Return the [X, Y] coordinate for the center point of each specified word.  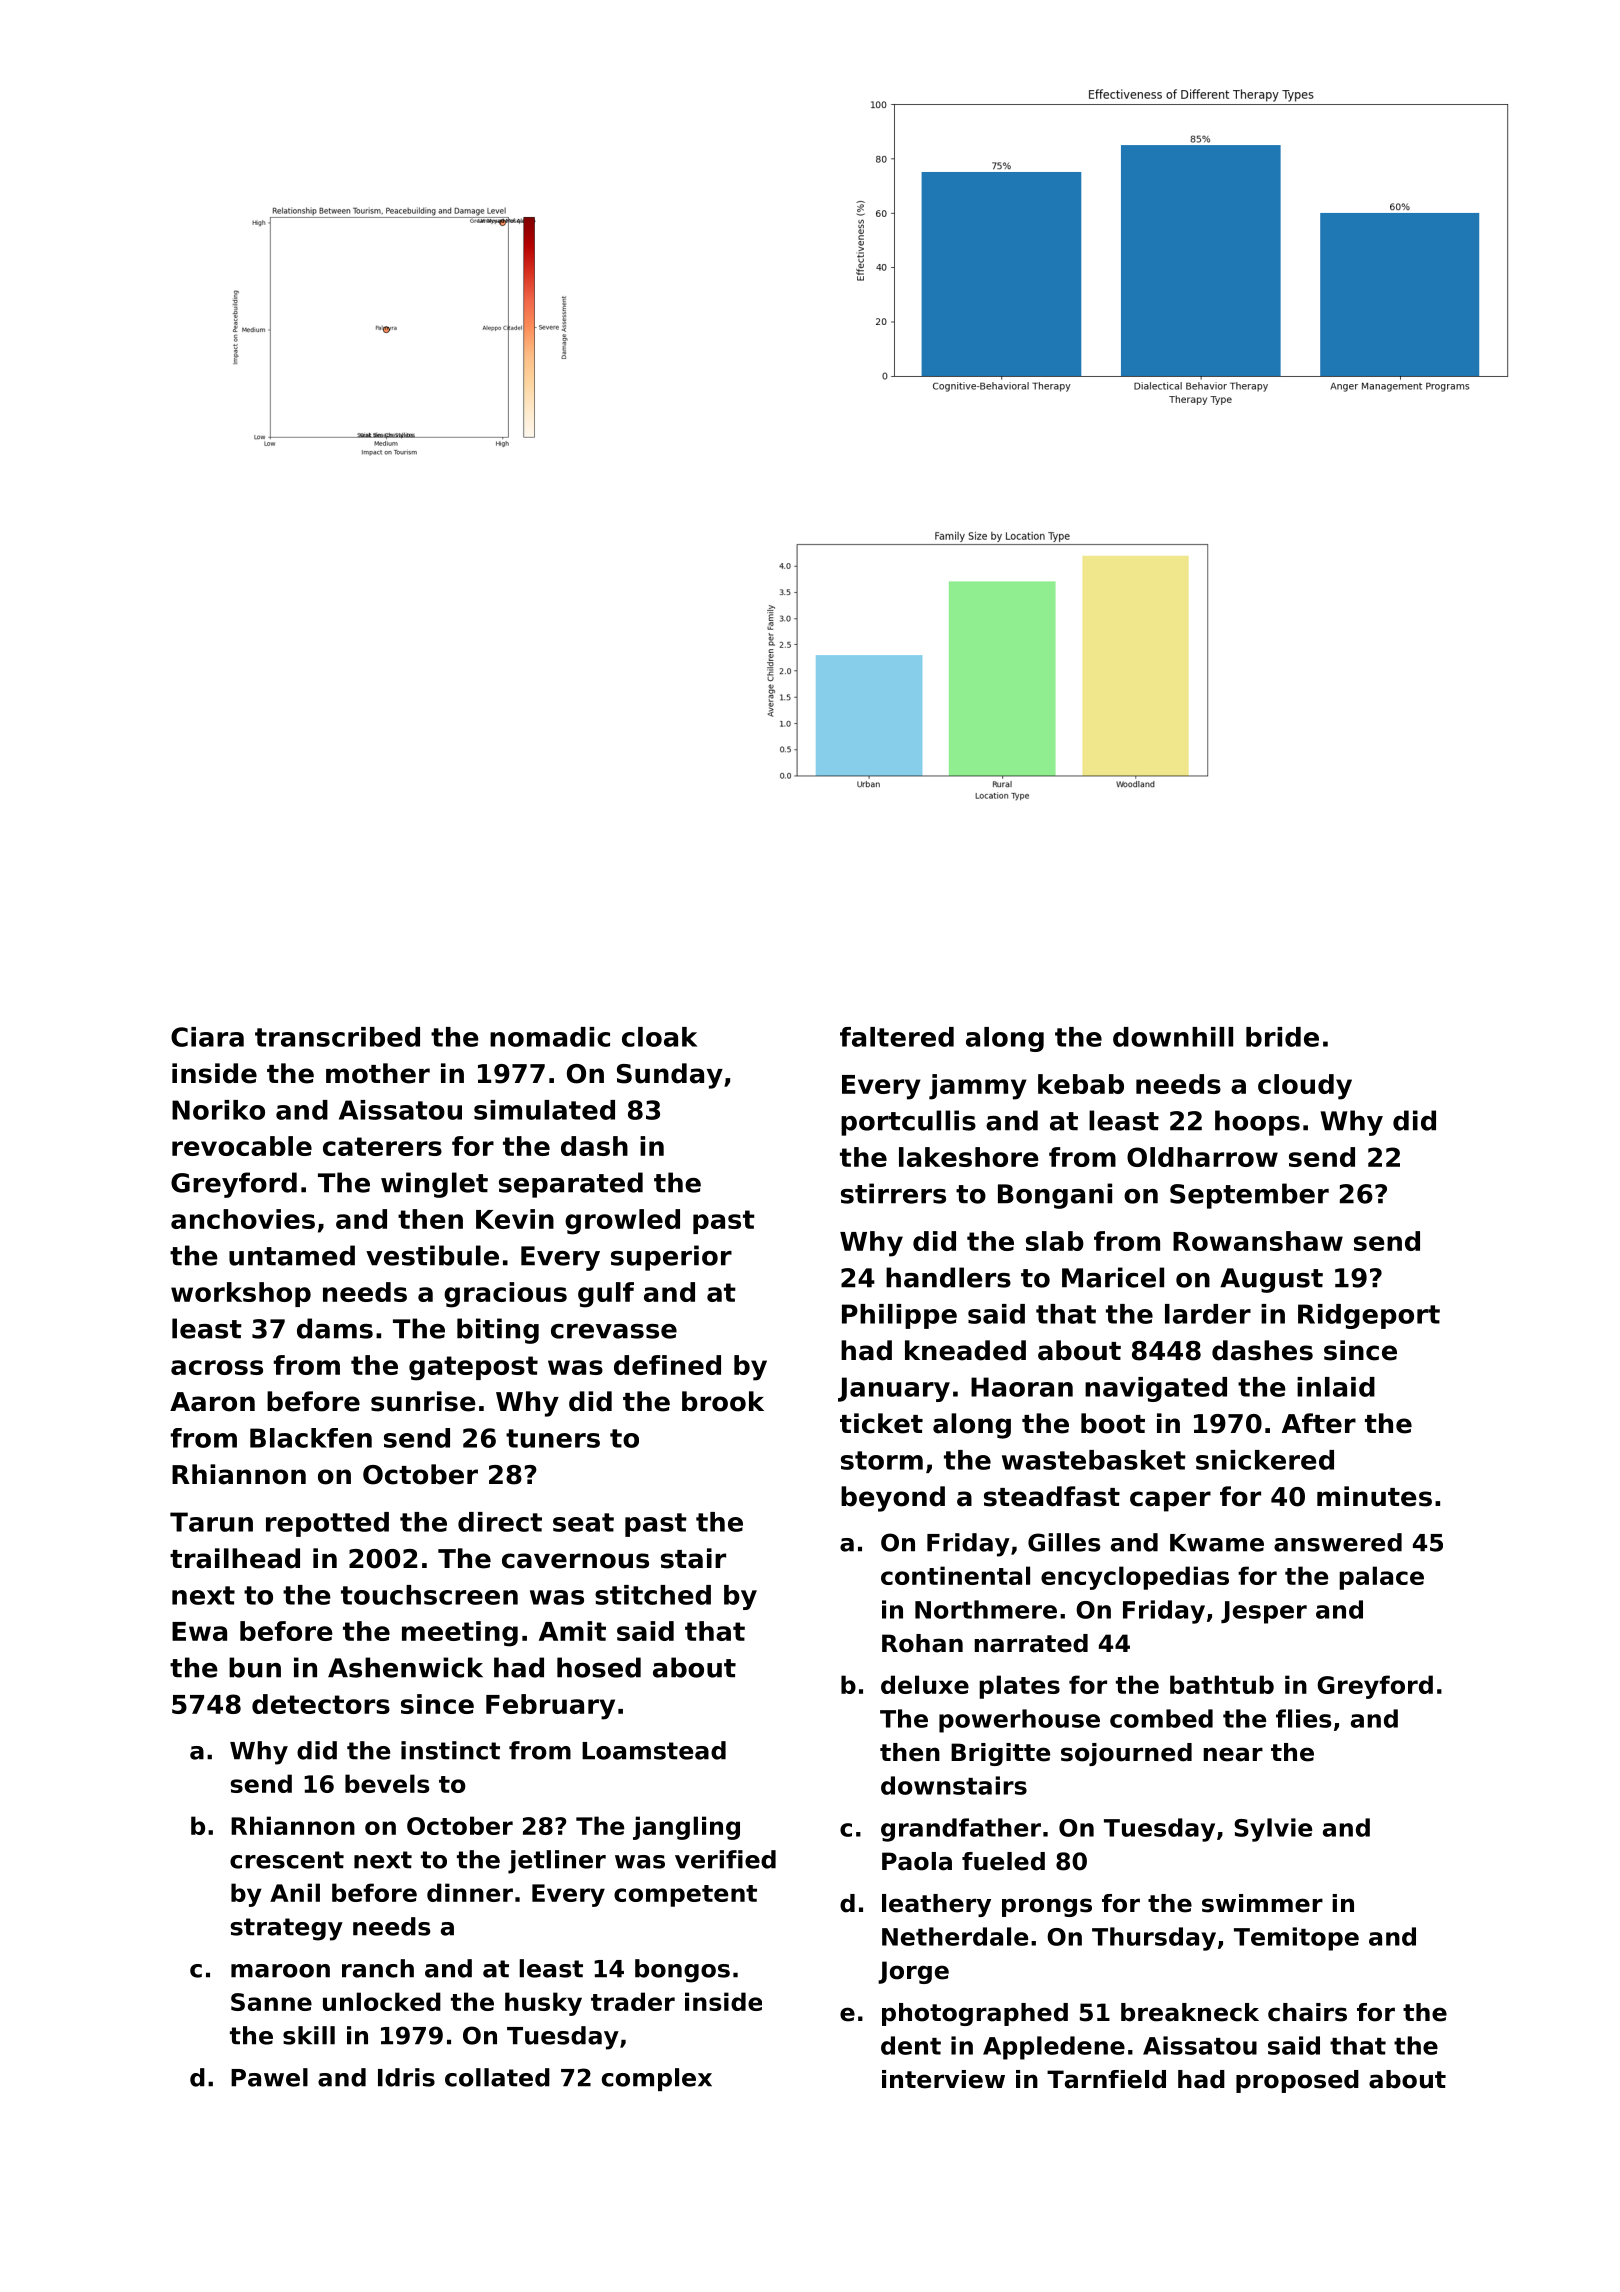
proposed [1297, 2081]
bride [1282, 1037]
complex [657, 2079]
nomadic [550, 1037]
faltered [897, 1037]
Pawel [269, 2077]
